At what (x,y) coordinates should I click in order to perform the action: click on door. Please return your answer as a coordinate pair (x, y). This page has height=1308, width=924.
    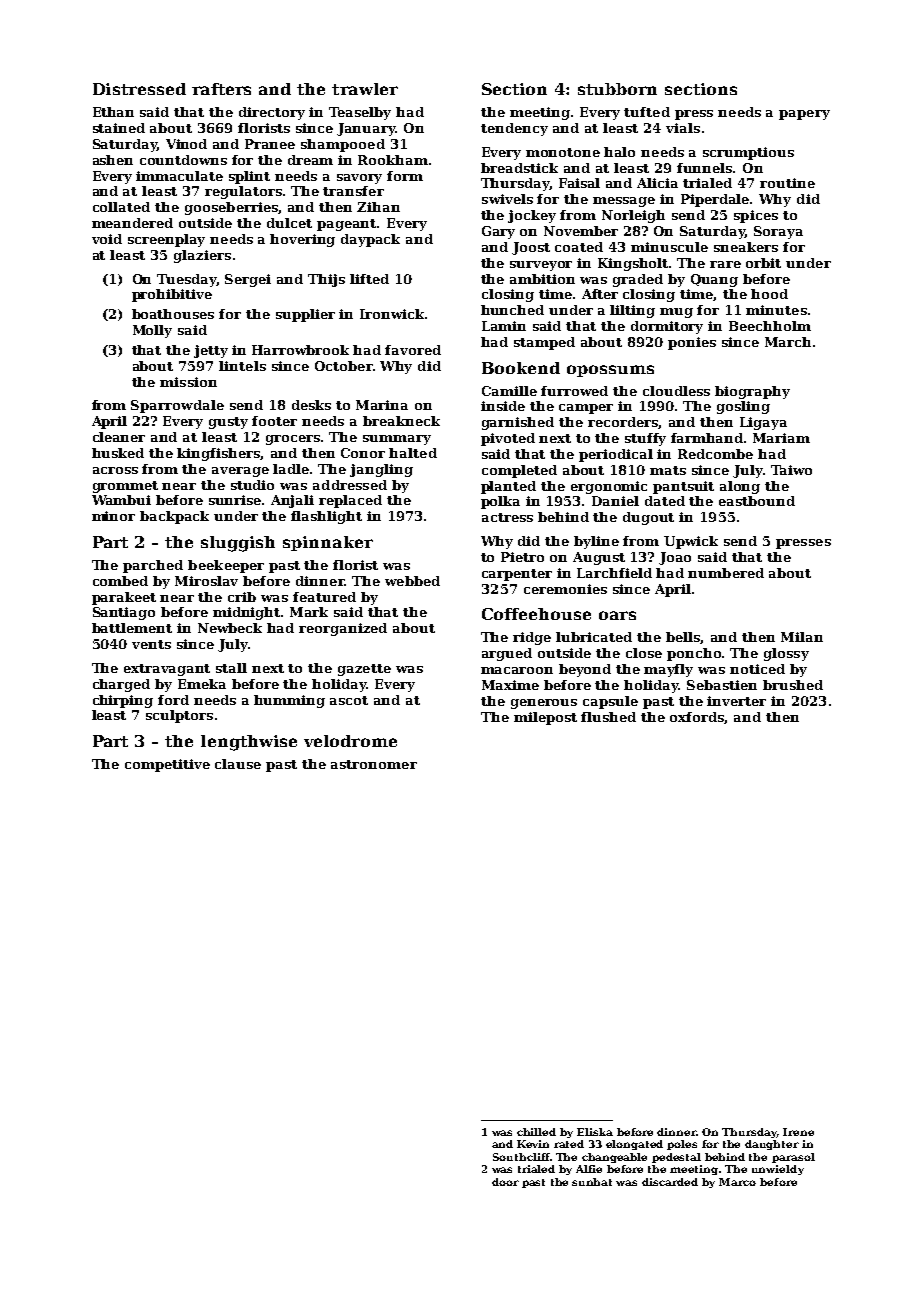
    Looking at the image, I should click on (505, 1182).
